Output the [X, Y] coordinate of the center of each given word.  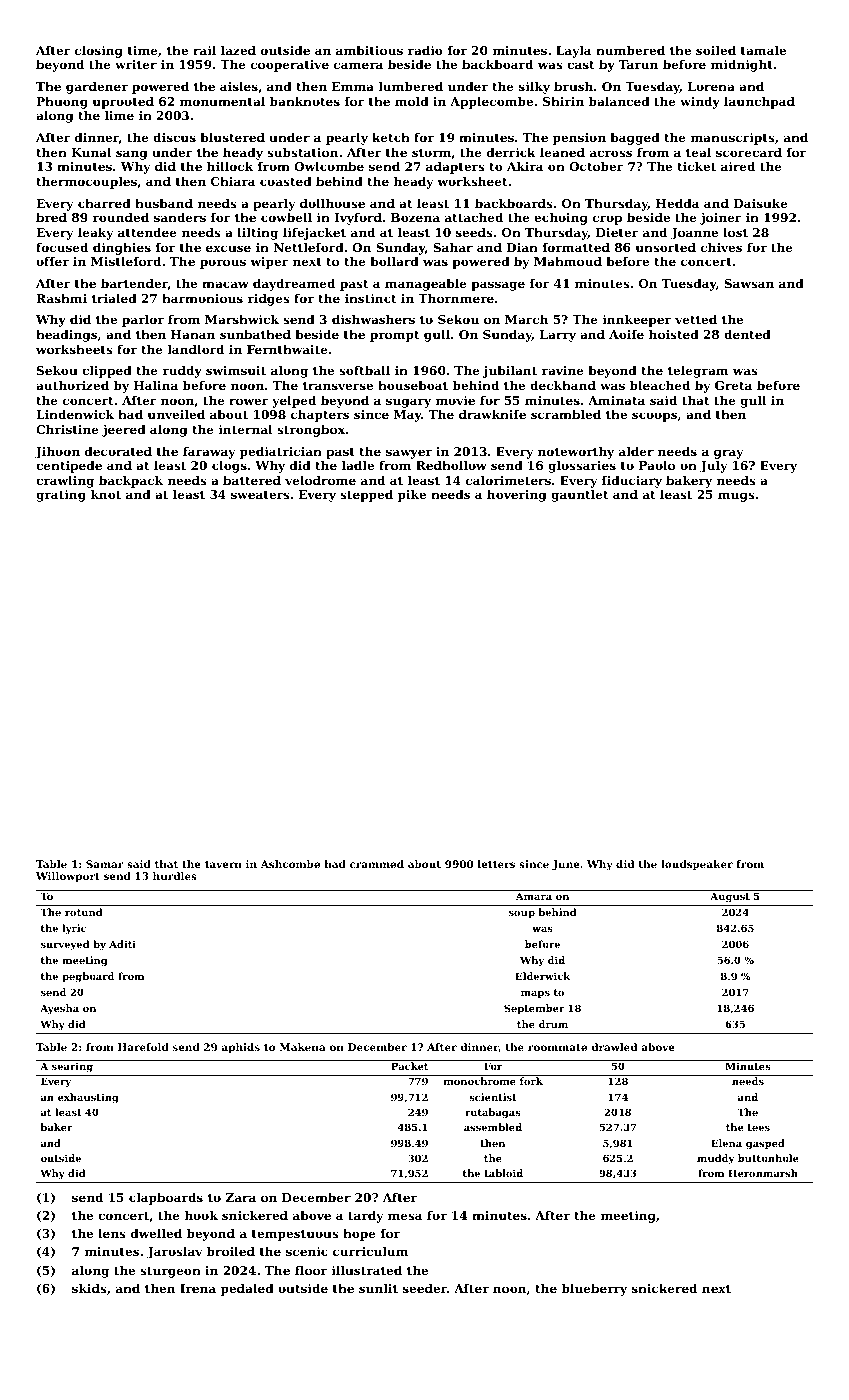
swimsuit [236, 370]
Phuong [62, 103]
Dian [522, 247]
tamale [763, 50]
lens [112, 1233]
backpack [131, 482]
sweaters [260, 494]
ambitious [369, 50]
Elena [726, 1143]
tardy [366, 1217]
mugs [736, 497]
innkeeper [637, 321]
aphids [241, 1048]
